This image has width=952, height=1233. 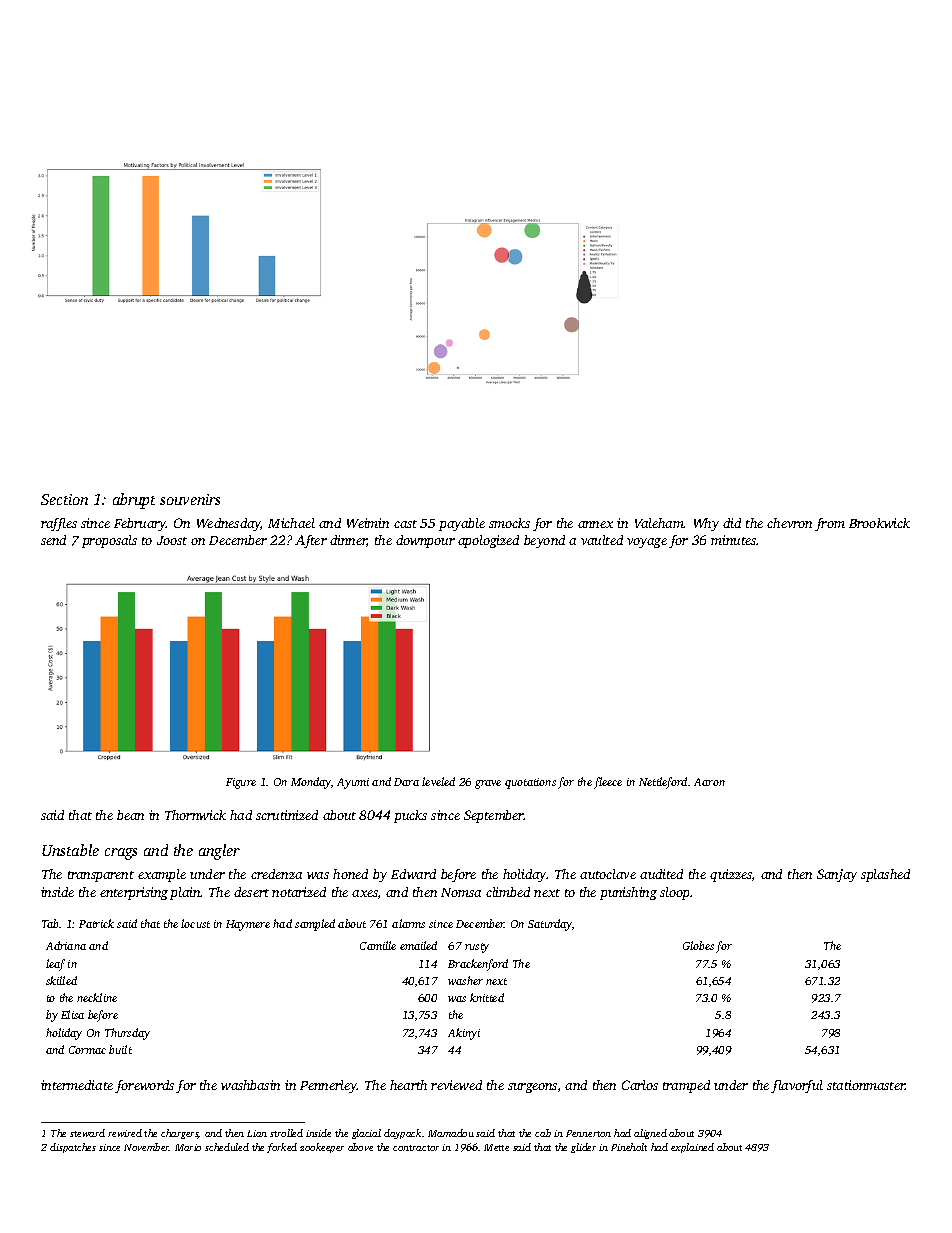 I want to click on send, so click(x=53, y=540).
